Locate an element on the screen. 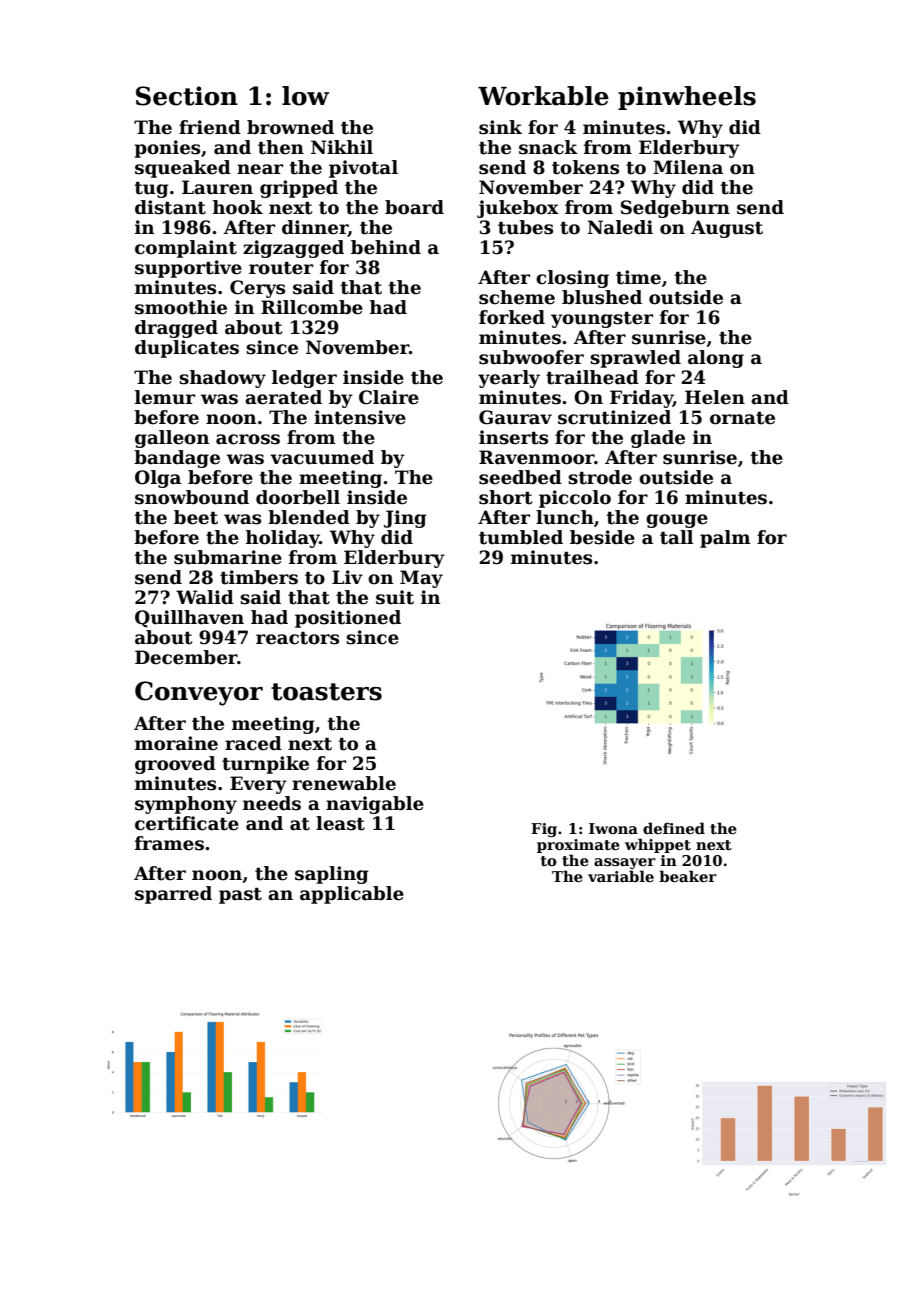 Image resolution: width=924 pixels, height=1311 pixels. Naledi is located at coordinates (620, 227).
